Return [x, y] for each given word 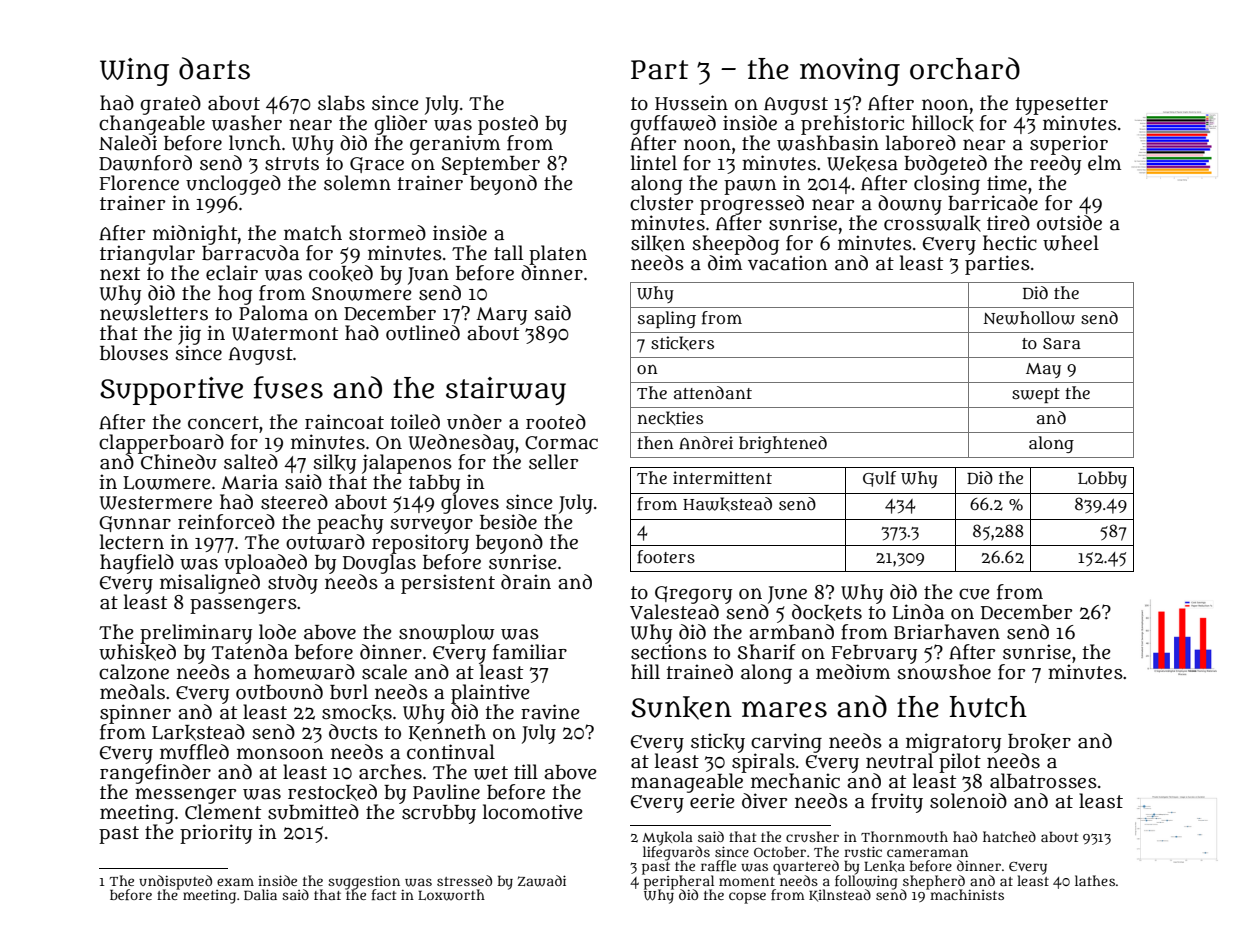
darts [214, 68]
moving [850, 72]
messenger [185, 796]
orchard [965, 68]
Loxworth [451, 895]
